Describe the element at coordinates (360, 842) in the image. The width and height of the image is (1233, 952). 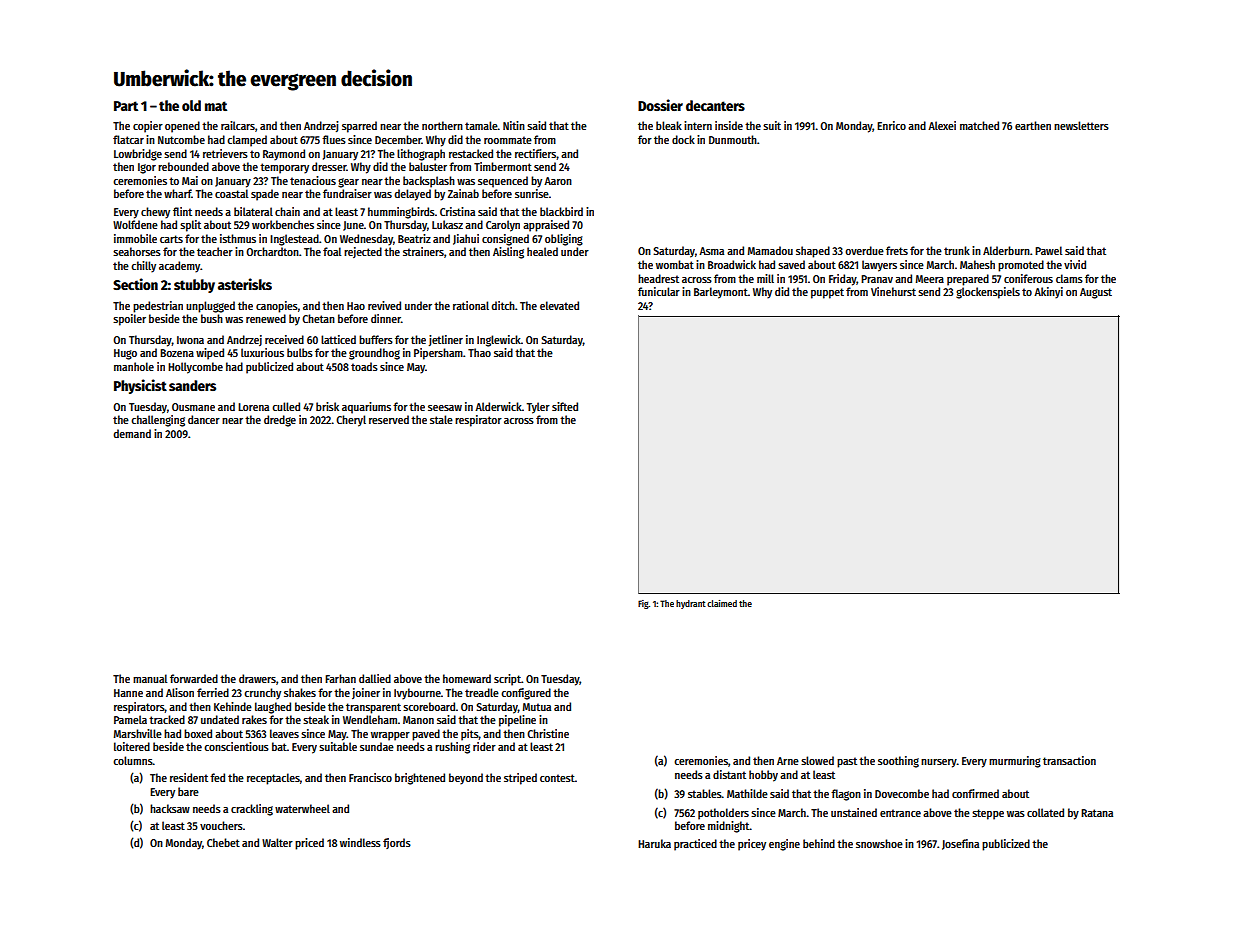
I see `windless` at that location.
